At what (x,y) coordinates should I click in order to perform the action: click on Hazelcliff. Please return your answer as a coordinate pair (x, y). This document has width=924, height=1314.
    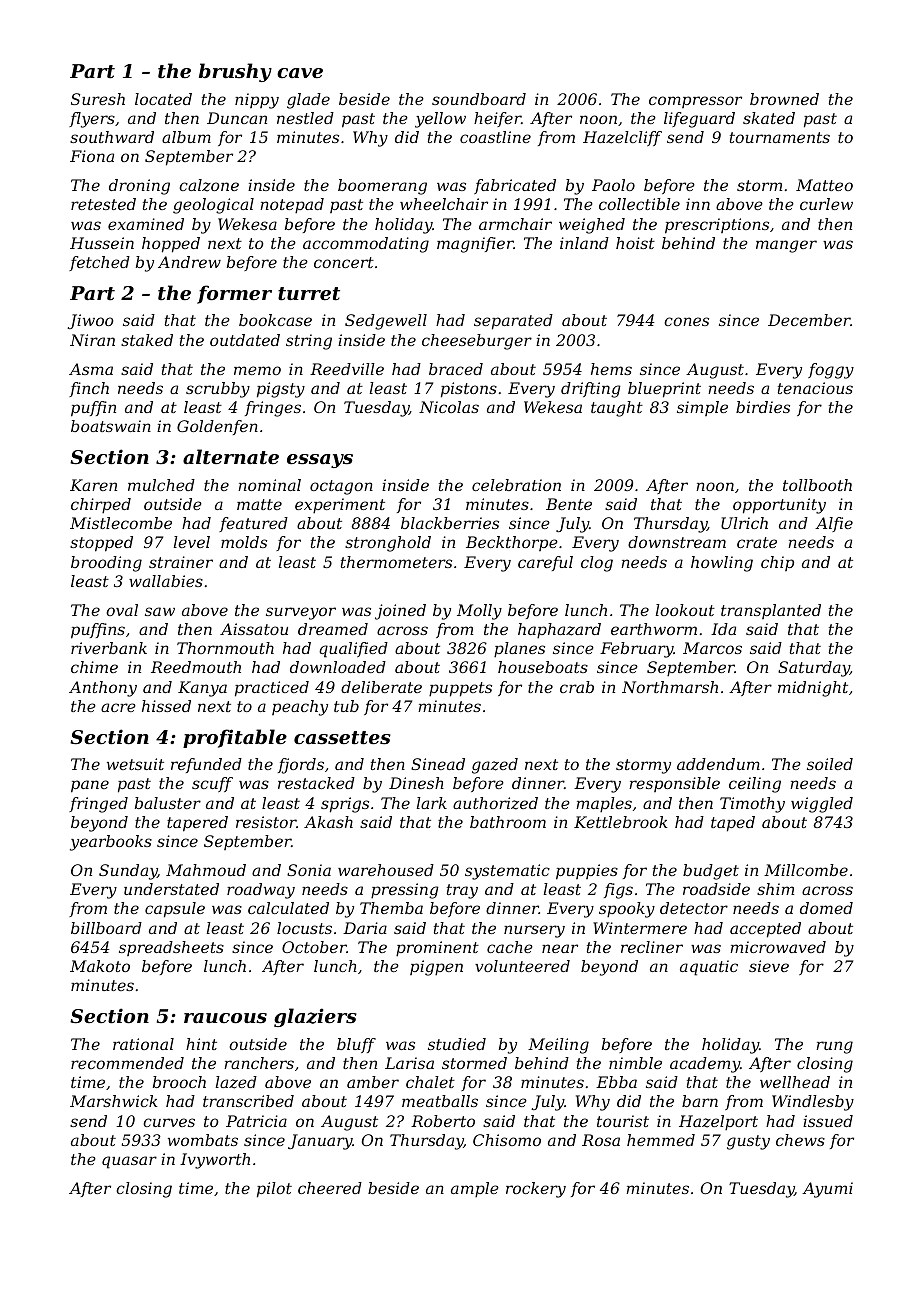
    Looking at the image, I should click on (622, 138).
